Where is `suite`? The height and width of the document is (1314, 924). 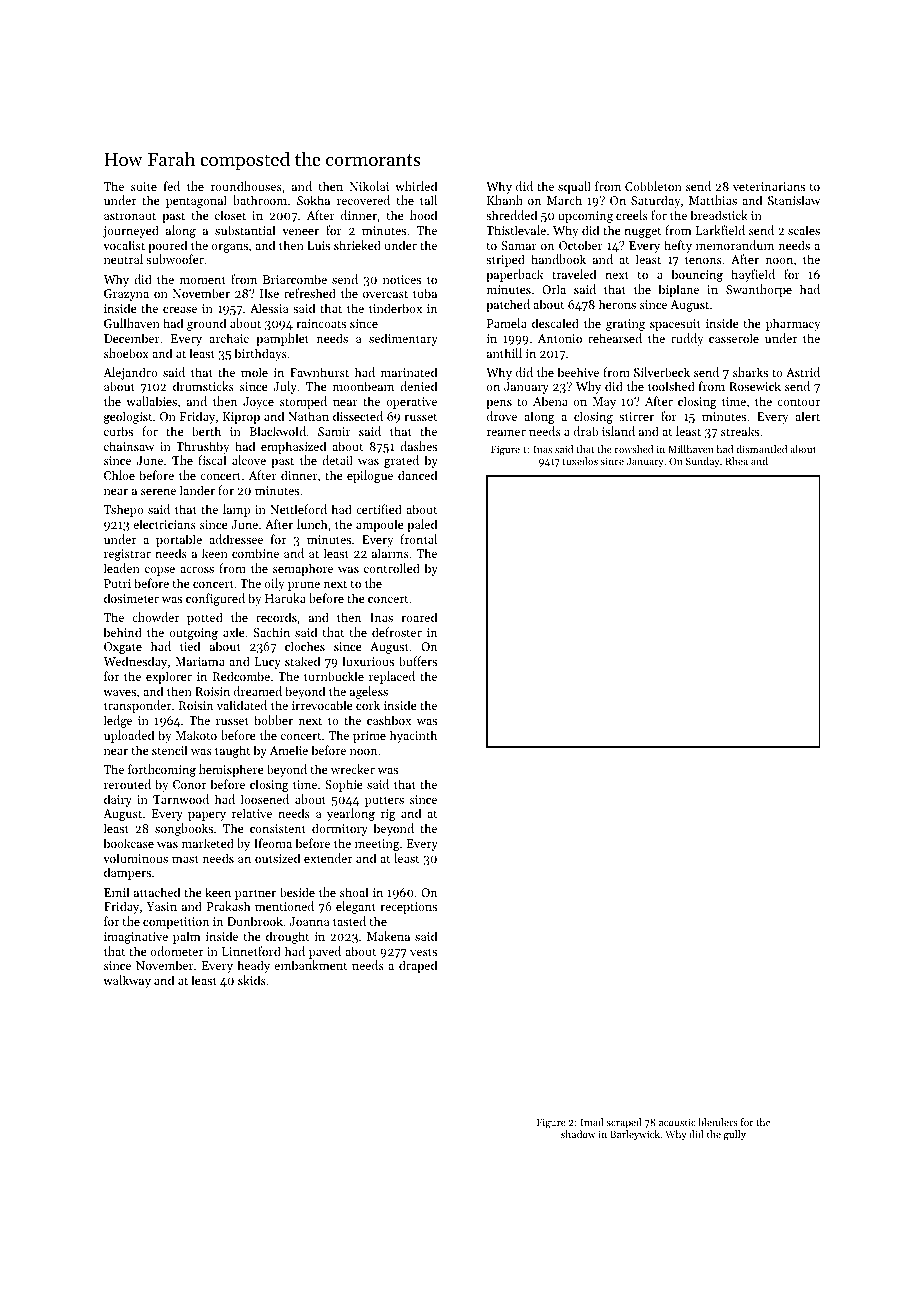 suite is located at coordinates (144, 186).
